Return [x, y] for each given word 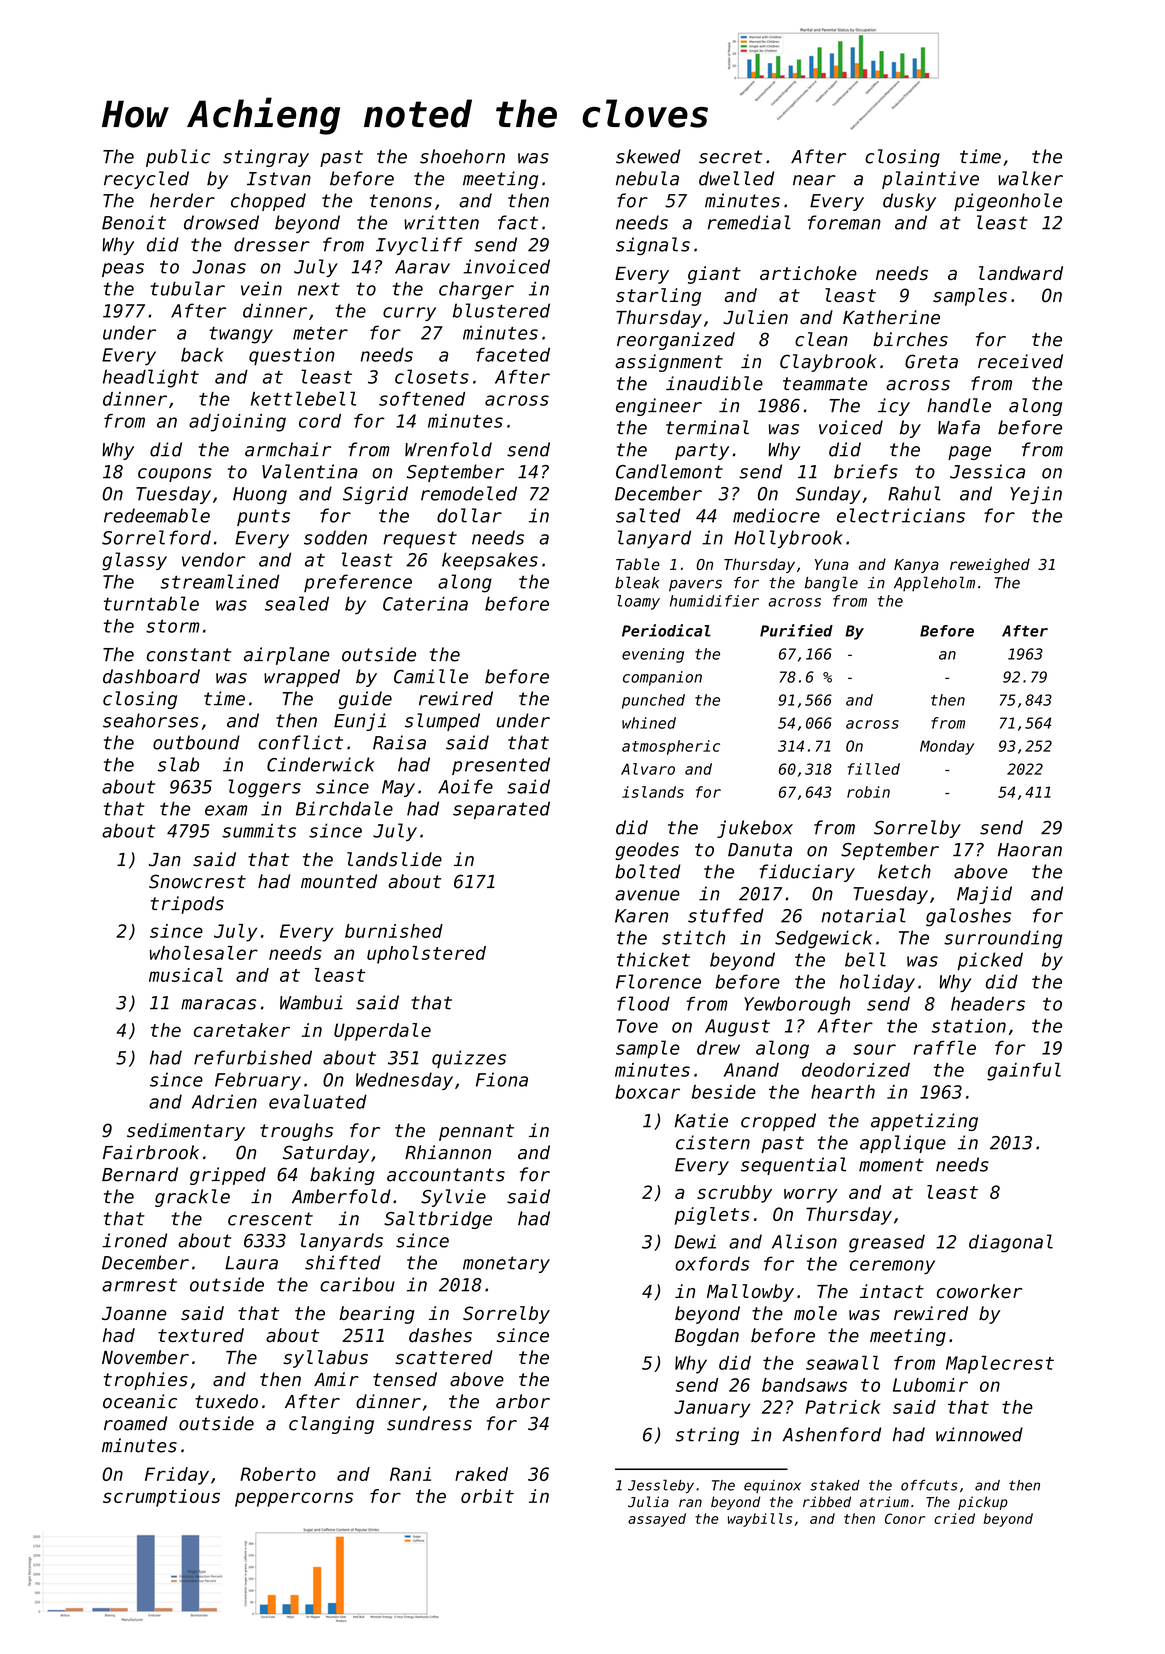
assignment [669, 363]
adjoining [237, 423]
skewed [648, 156]
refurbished [253, 1057]
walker [1030, 178]
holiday [877, 983]
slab [178, 764]
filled [874, 769]
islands [653, 792]
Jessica [987, 471]
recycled [146, 180]
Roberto [278, 1474]
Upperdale [382, 1032]
